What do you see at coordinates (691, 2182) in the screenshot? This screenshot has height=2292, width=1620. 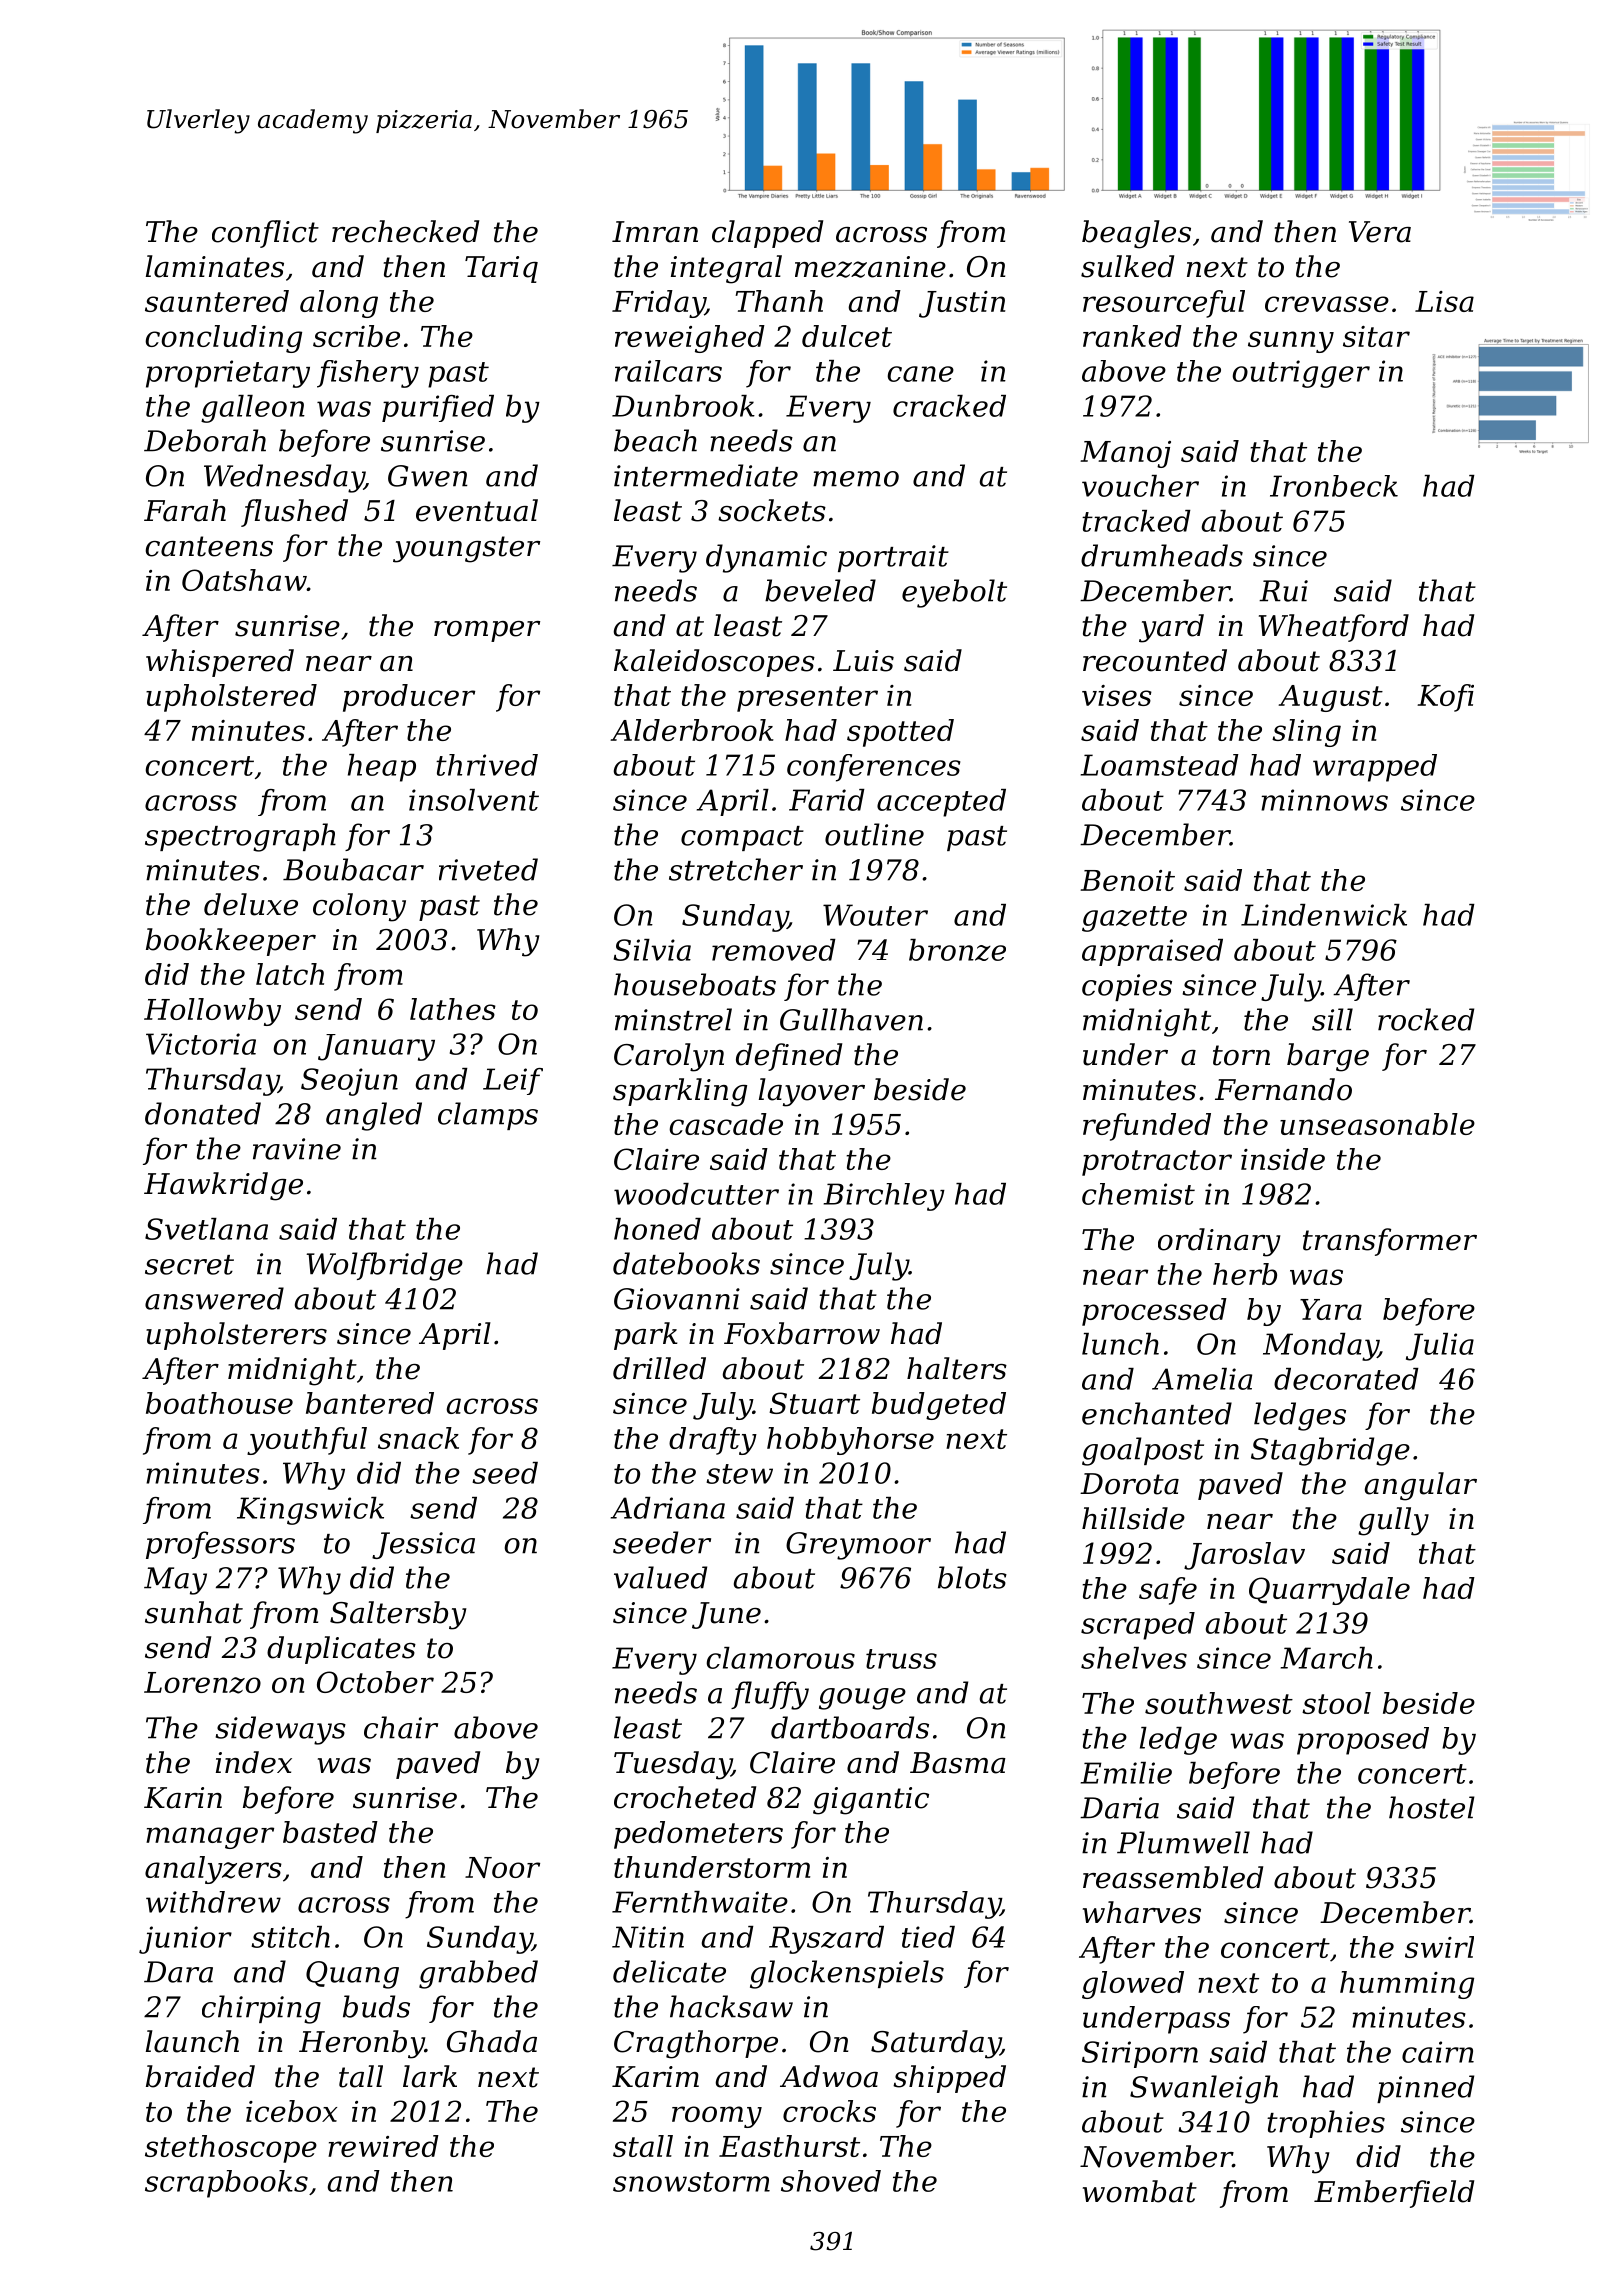 I see `snowstorm` at bounding box center [691, 2182].
